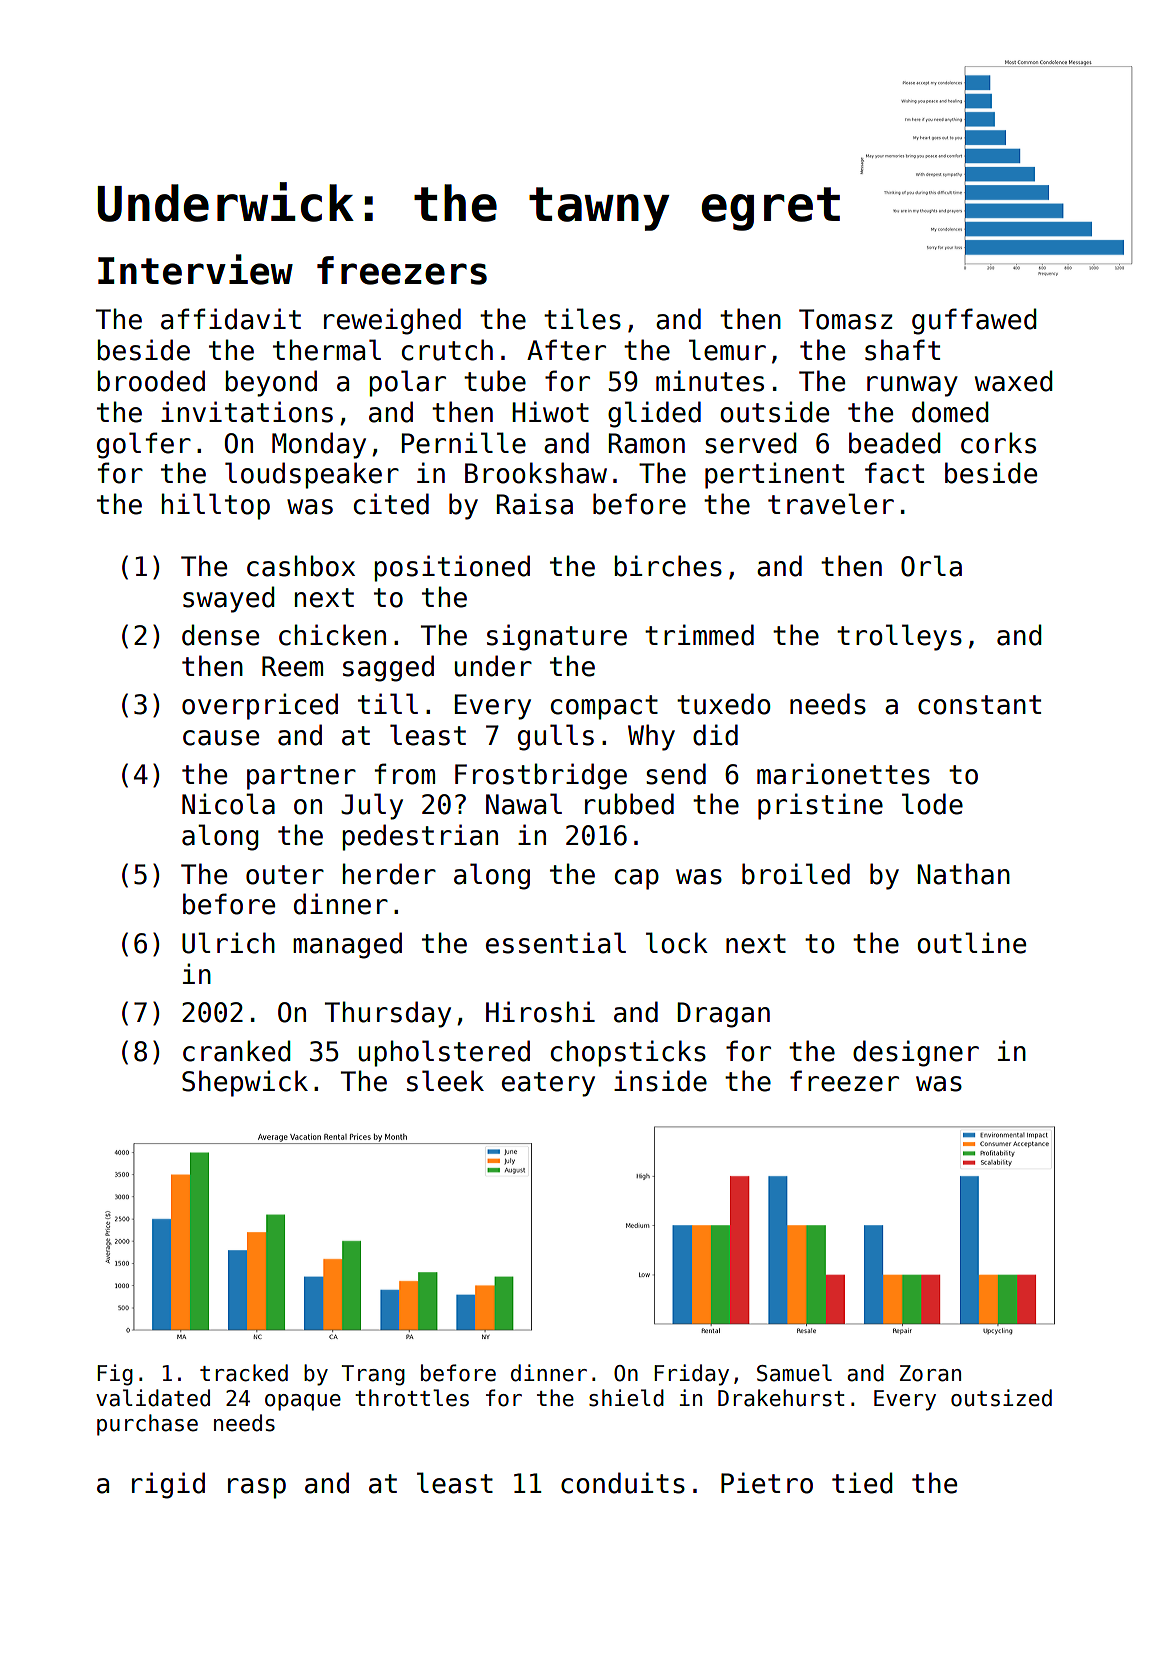  What do you see at coordinates (151, 381) in the screenshot?
I see `brooded` at bounding box center [151, 381].
